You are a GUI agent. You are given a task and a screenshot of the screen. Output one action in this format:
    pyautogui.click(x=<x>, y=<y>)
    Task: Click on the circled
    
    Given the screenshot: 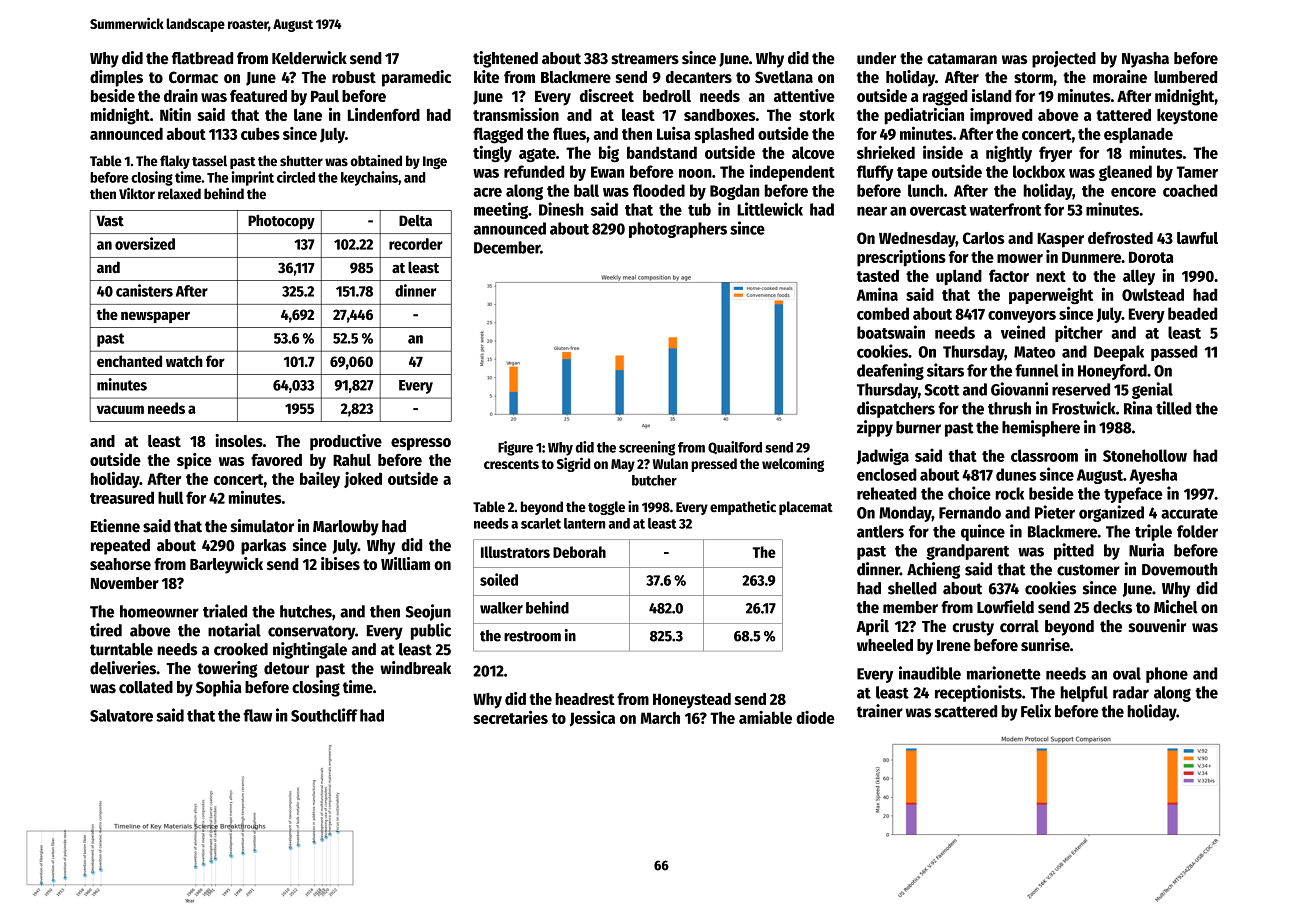 What is the action you would take?
    pyautogui.click(x=296, y=177)
